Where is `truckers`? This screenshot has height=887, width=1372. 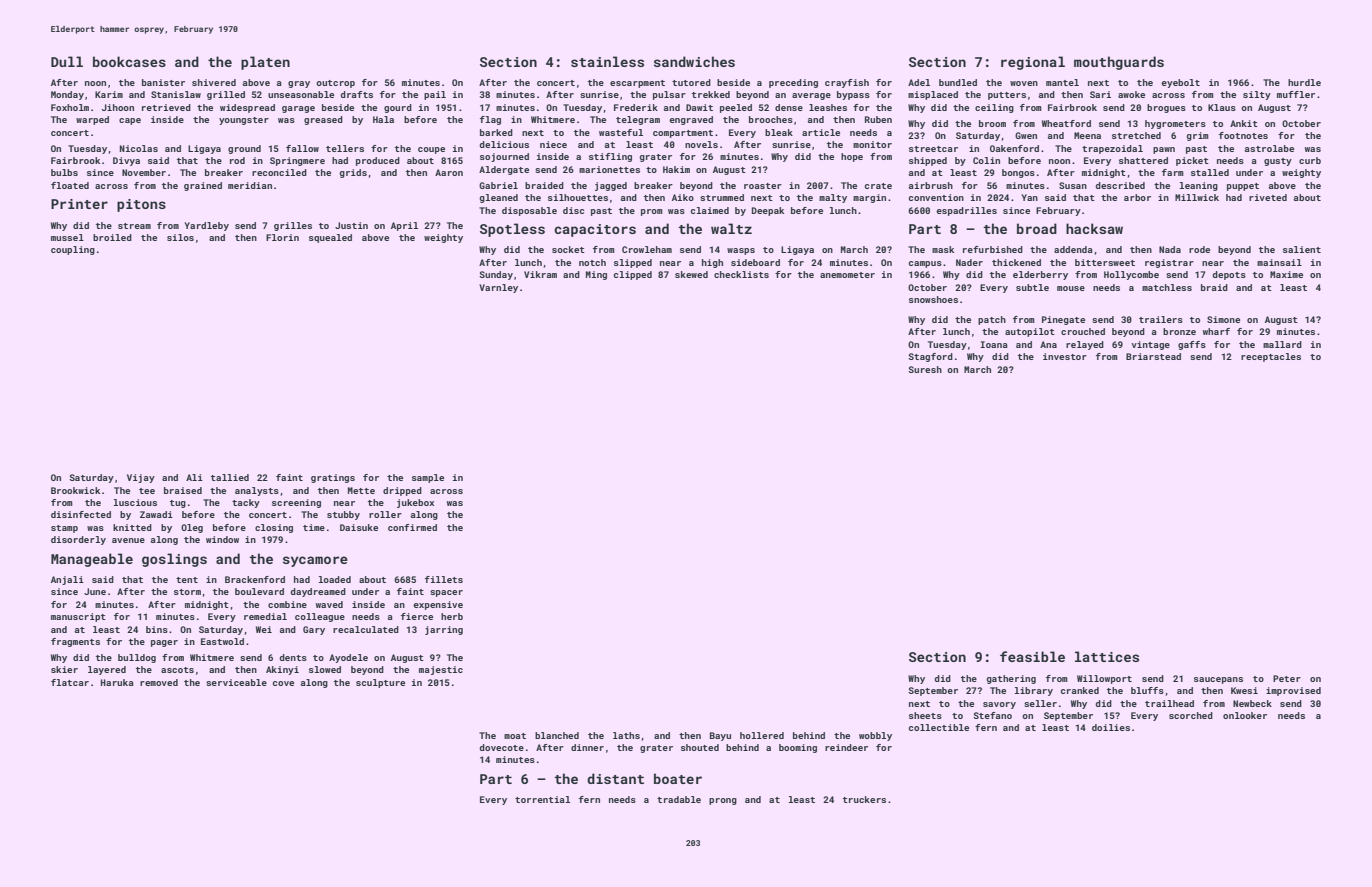
truckers is located at coordinates (864, 799).
